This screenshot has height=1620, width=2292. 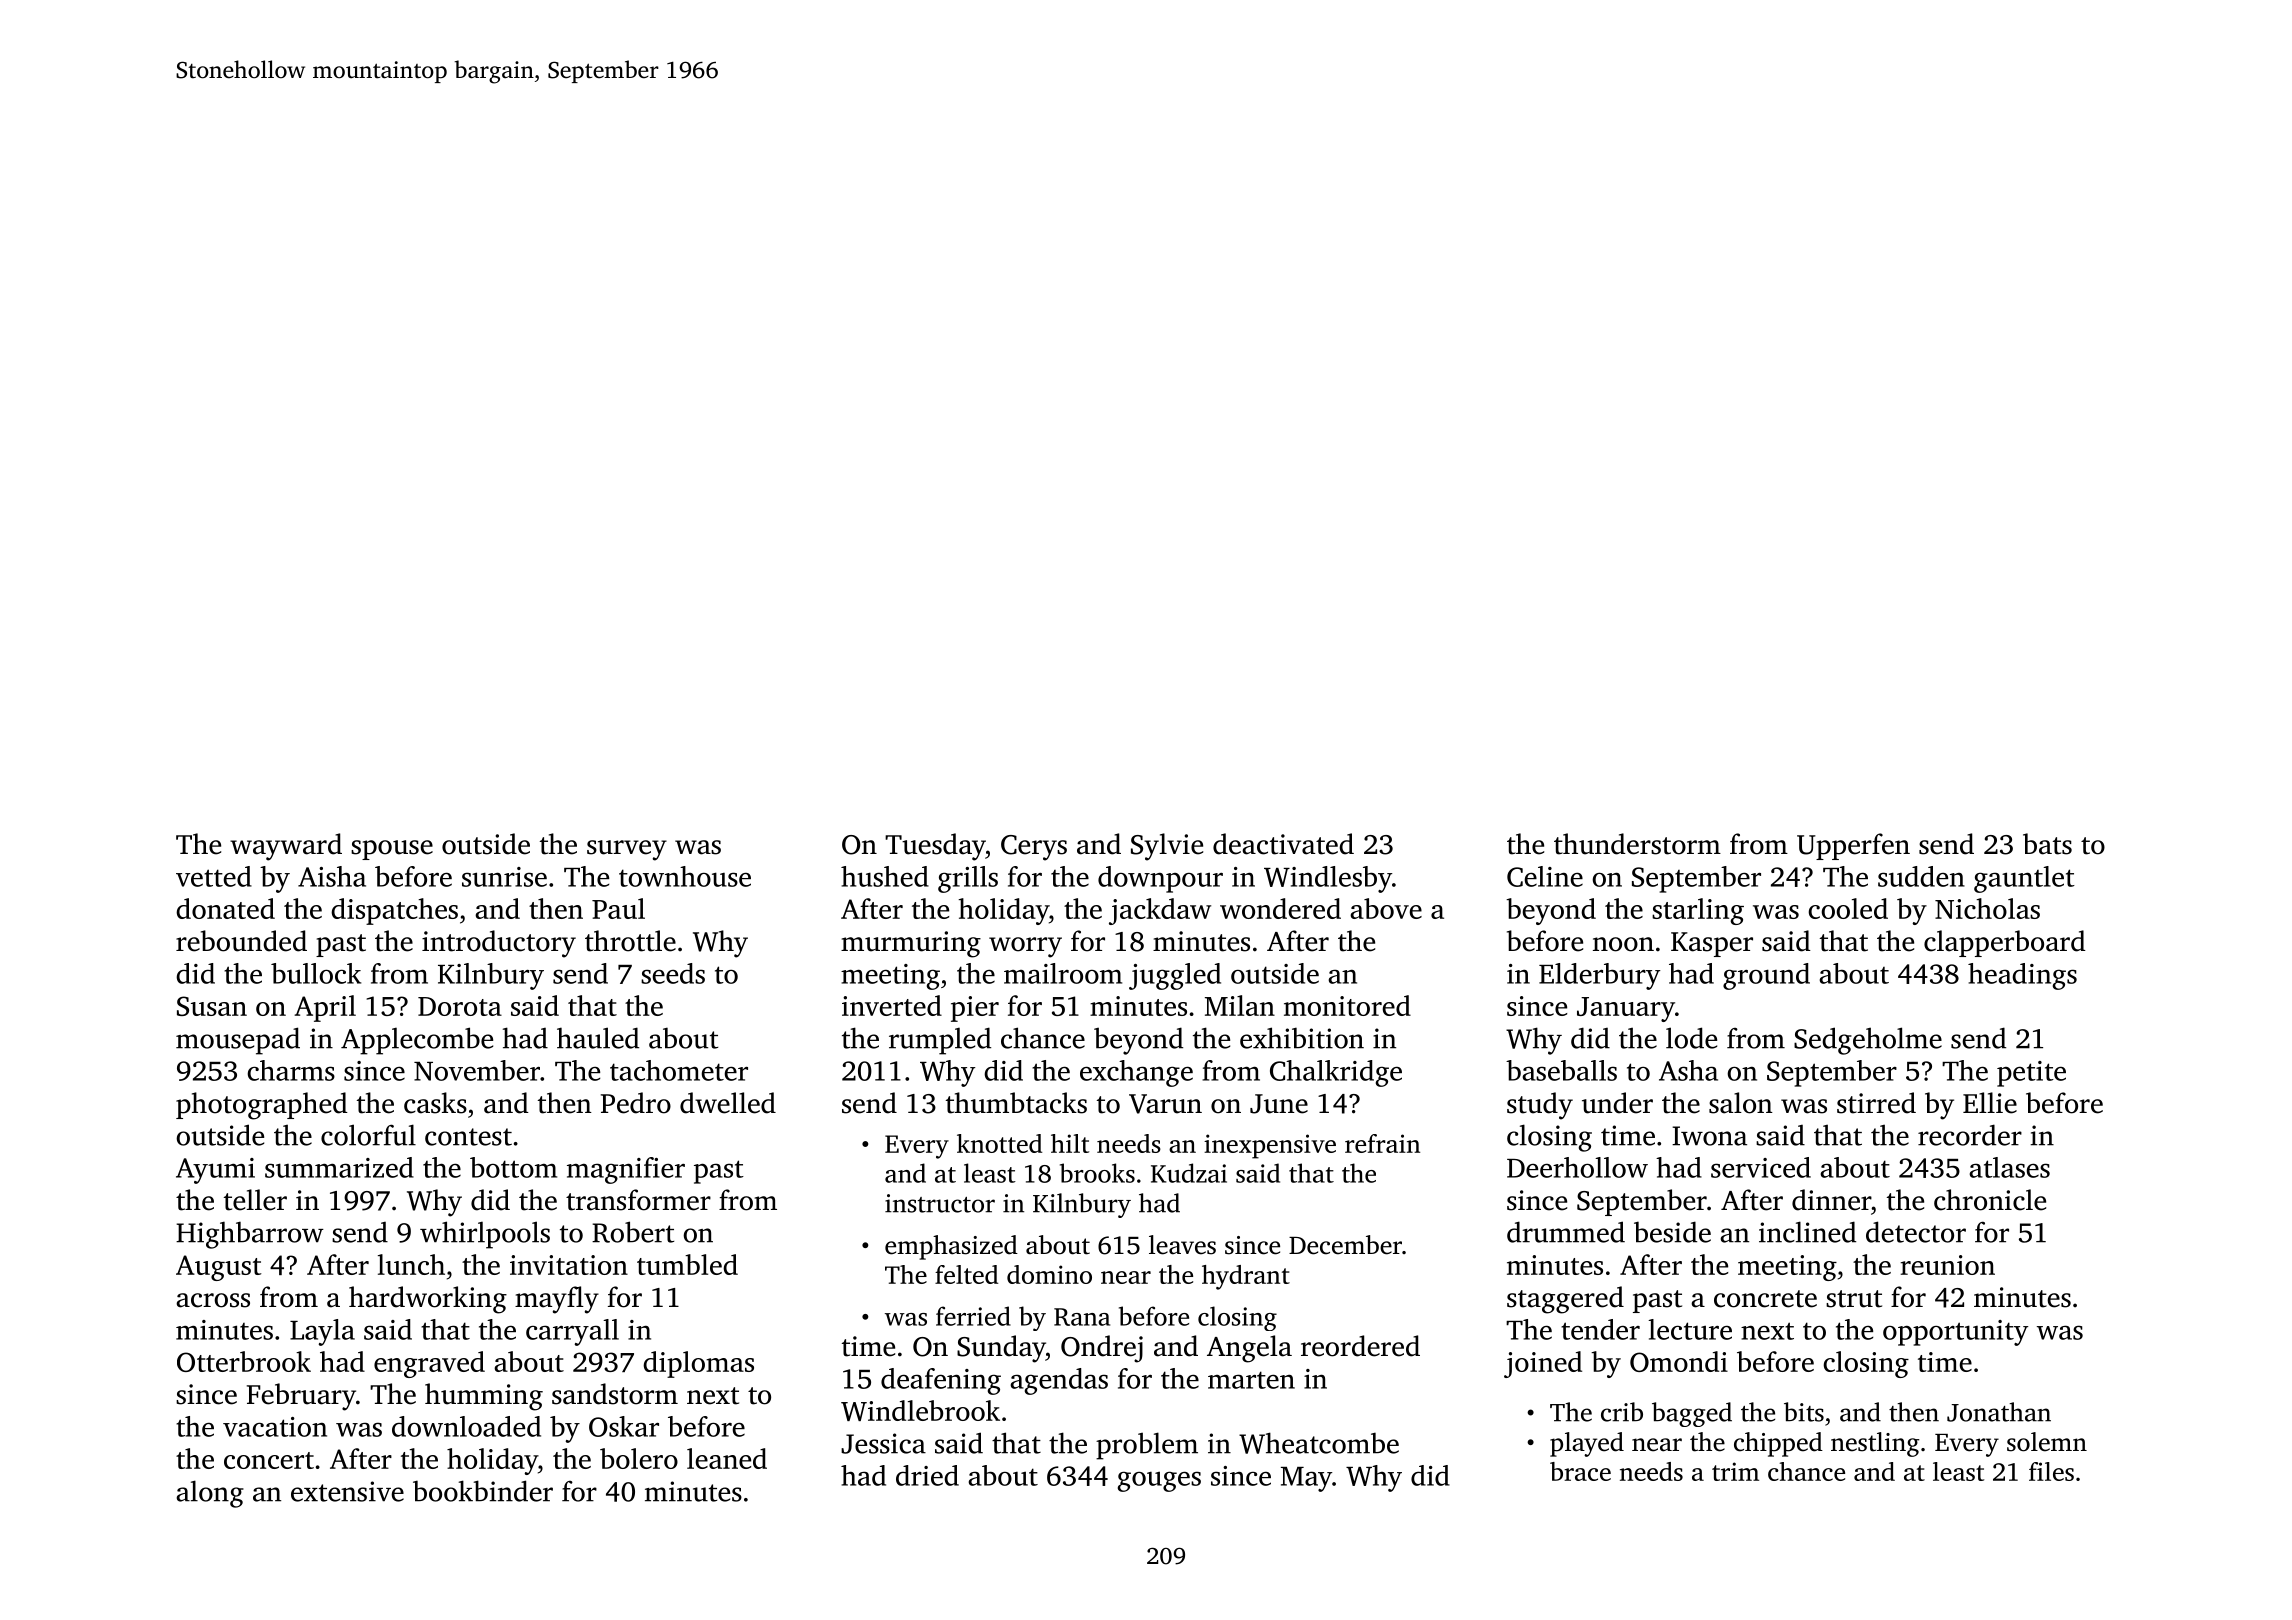 I want to click on vacation, so click(x=275, y=1427).
